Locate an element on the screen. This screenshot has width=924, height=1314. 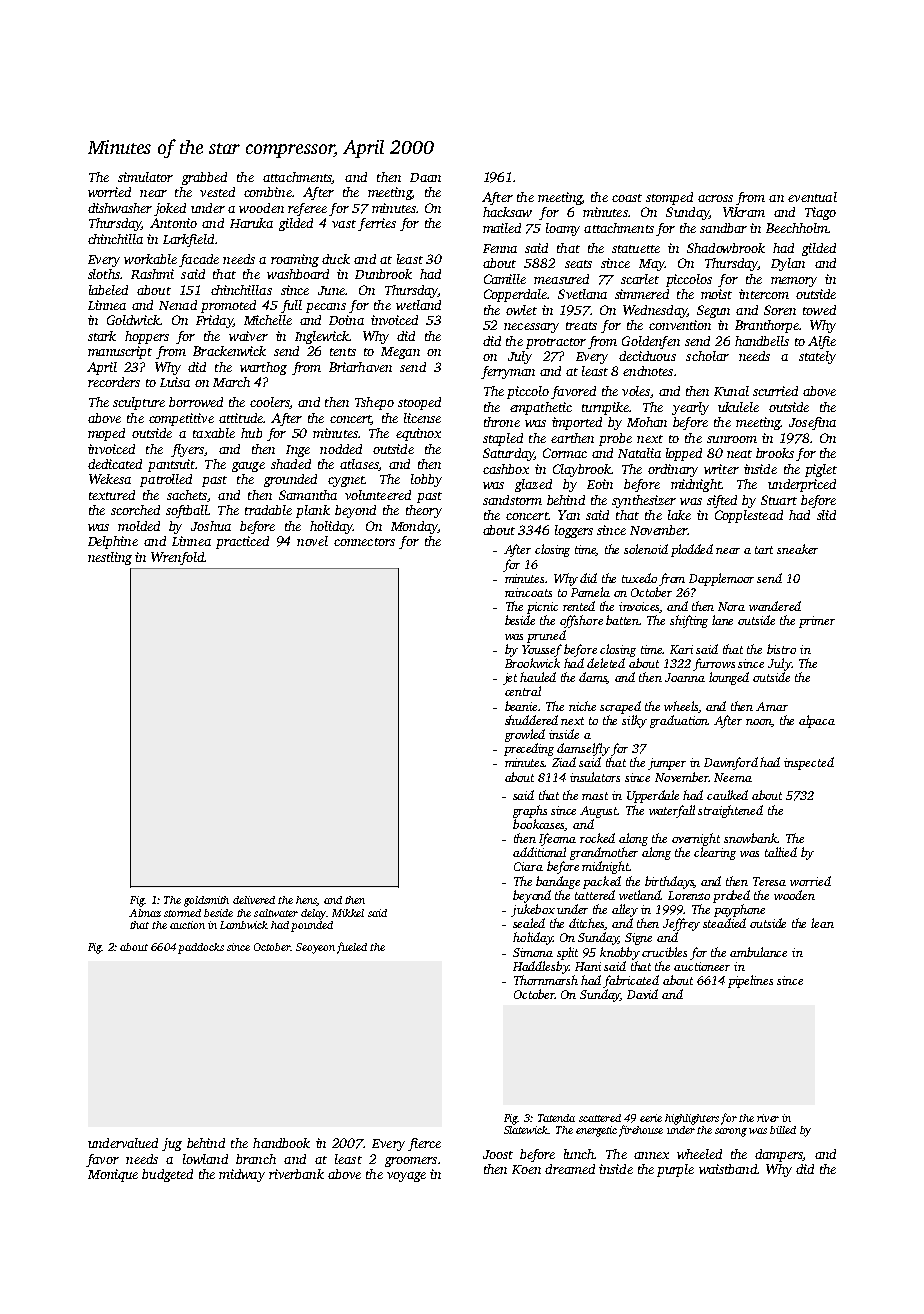
Larkfield is located at coordinates (188, 240).
